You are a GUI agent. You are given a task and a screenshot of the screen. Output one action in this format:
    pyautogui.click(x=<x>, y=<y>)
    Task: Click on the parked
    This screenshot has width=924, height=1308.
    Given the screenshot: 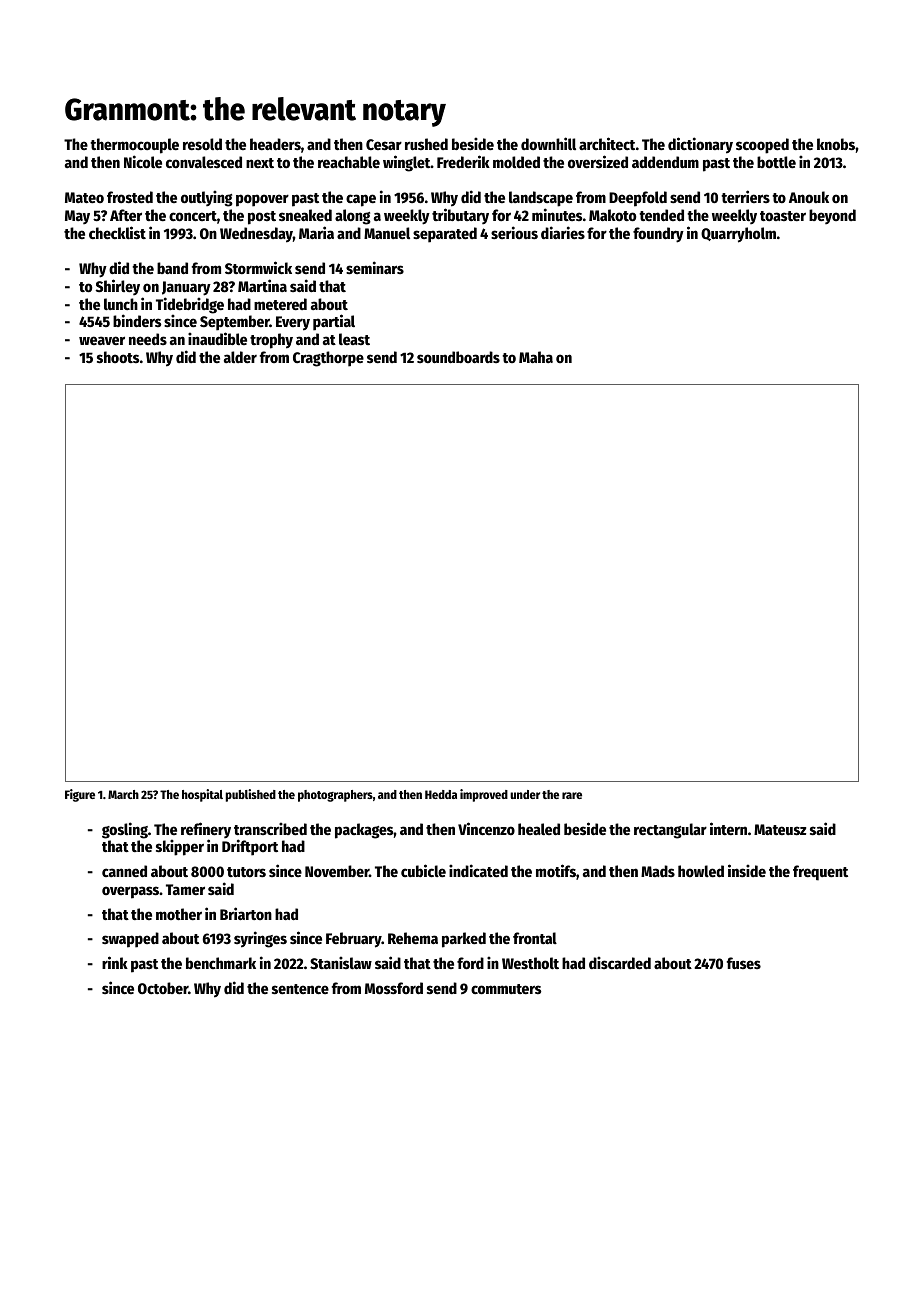 What is the action you would take?
    pyautogui.click(x=464, y=940)
